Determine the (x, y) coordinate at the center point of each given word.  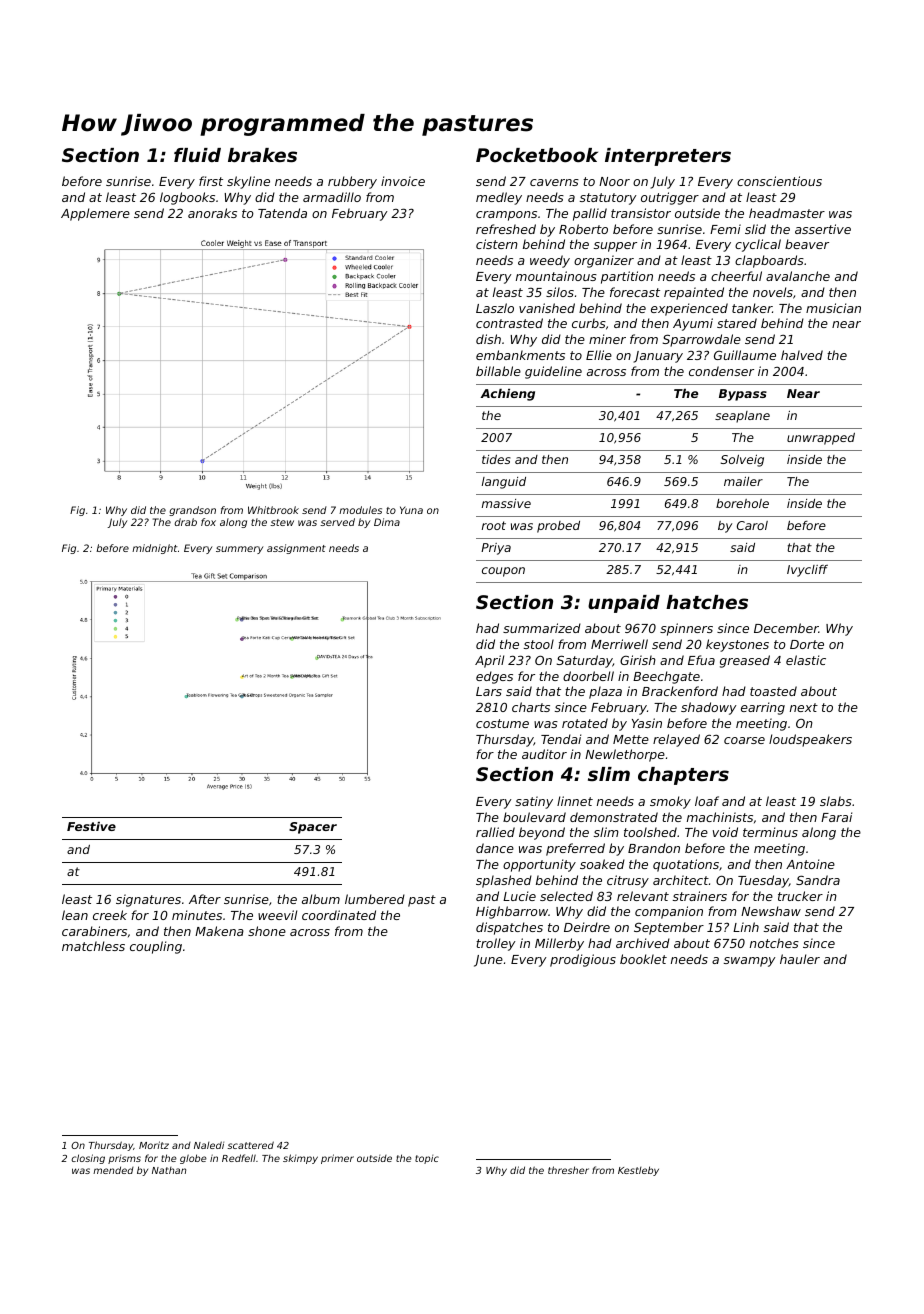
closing (88, 1159)
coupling (156, 947)
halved (802, 355)
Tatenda (282, 213)
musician (833, 308)
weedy (550, 261)
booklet (643, 959)
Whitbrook (273, 510)
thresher (568, 1170)
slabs (836, 801)
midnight (155, 549)
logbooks (187, 198)
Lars (489, 691)
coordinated (339, 915)
